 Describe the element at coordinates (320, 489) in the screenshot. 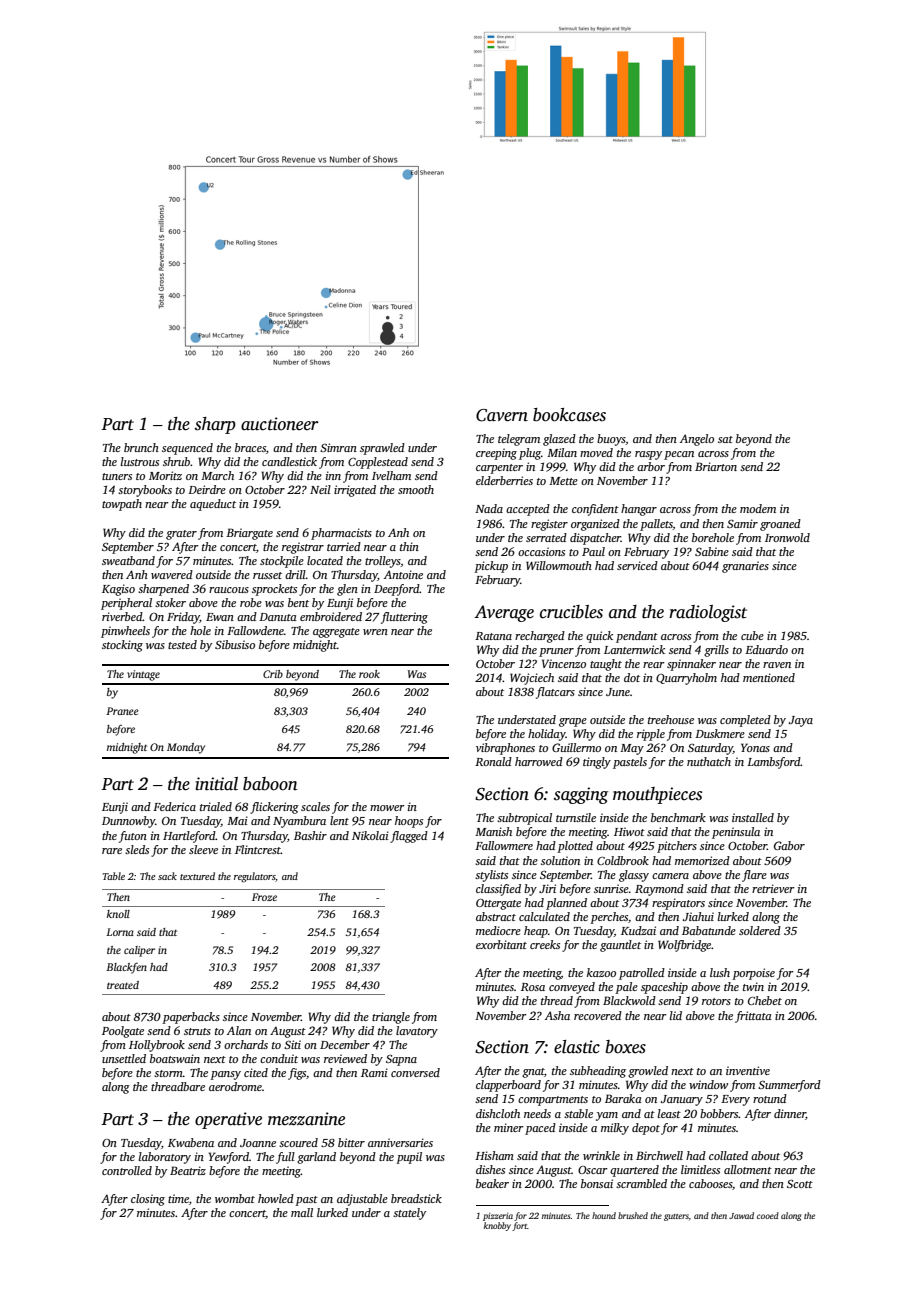

I see `Neil` at that location.
